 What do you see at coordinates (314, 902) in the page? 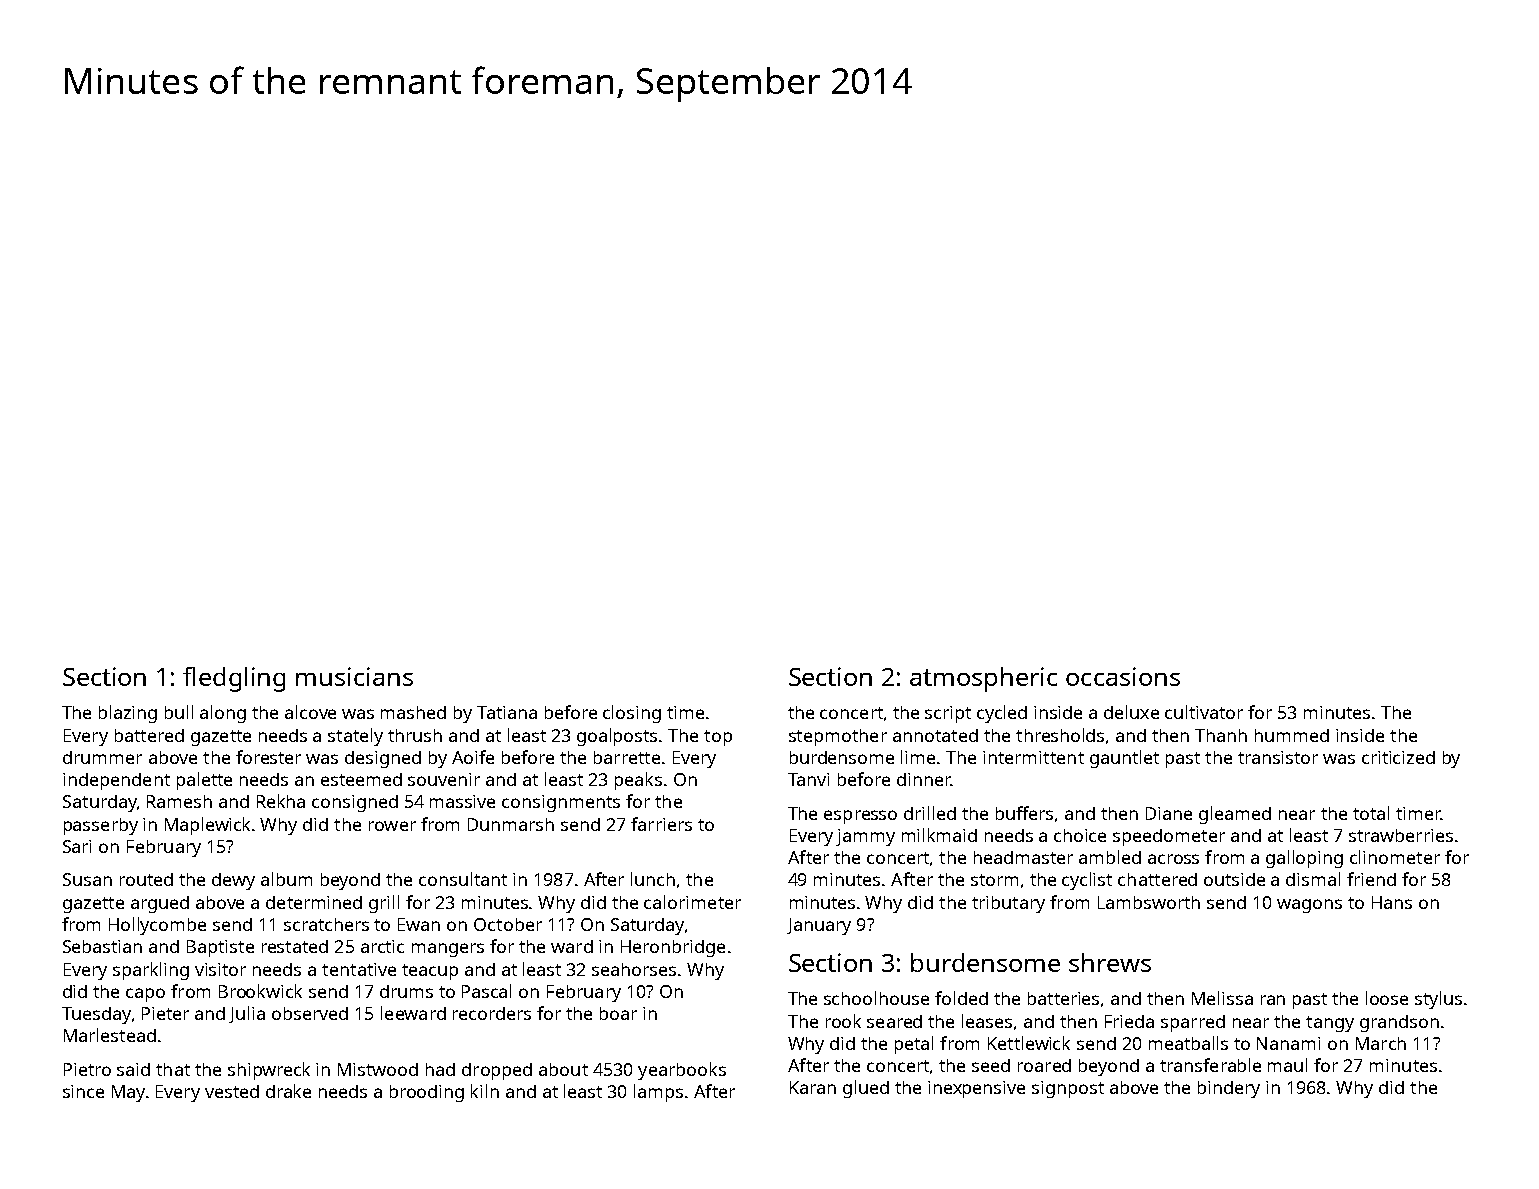
I see `determined` at bounding box center [314, 902].
